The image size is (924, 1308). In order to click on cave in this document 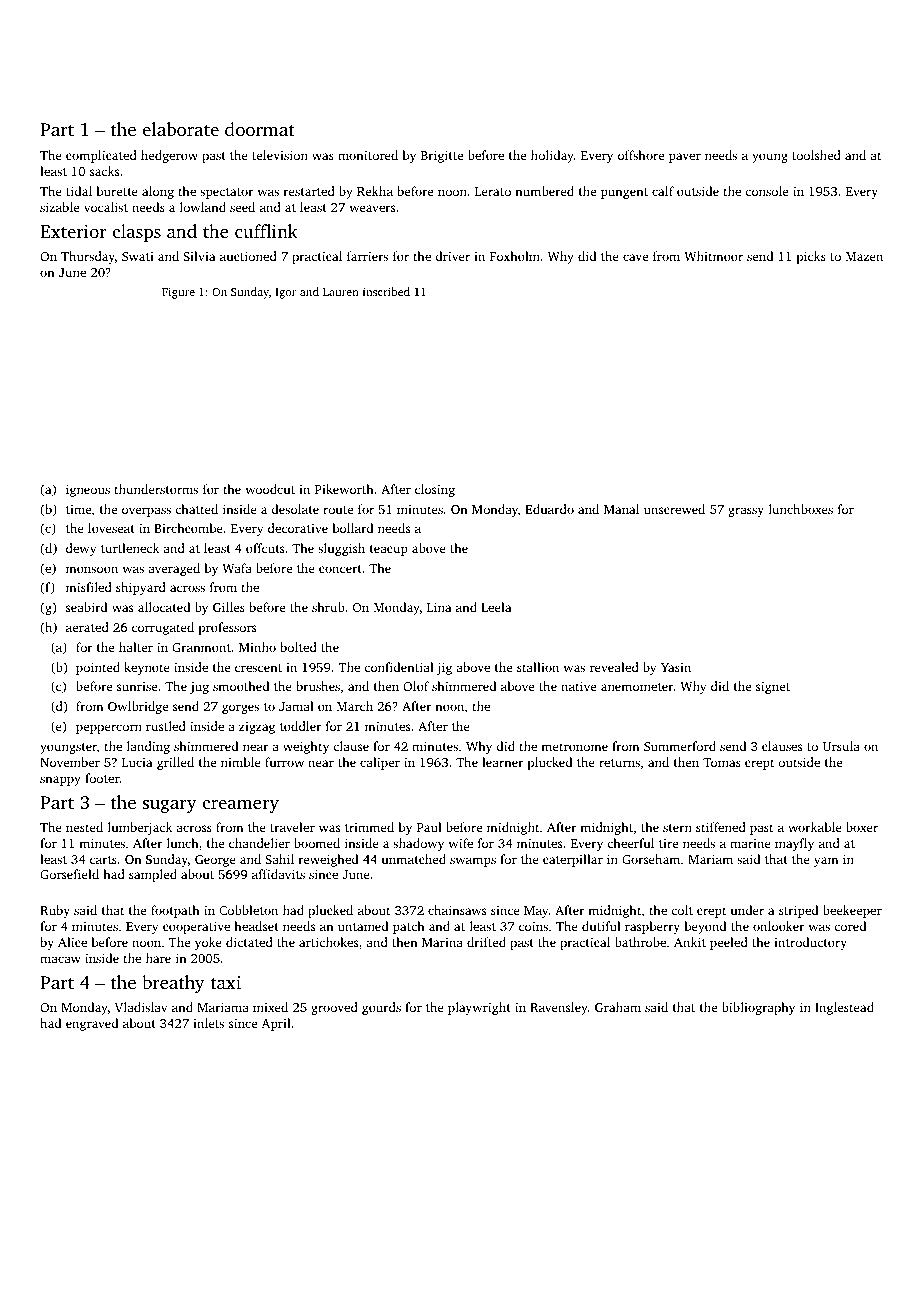, I will do `click(635, 257)`.
